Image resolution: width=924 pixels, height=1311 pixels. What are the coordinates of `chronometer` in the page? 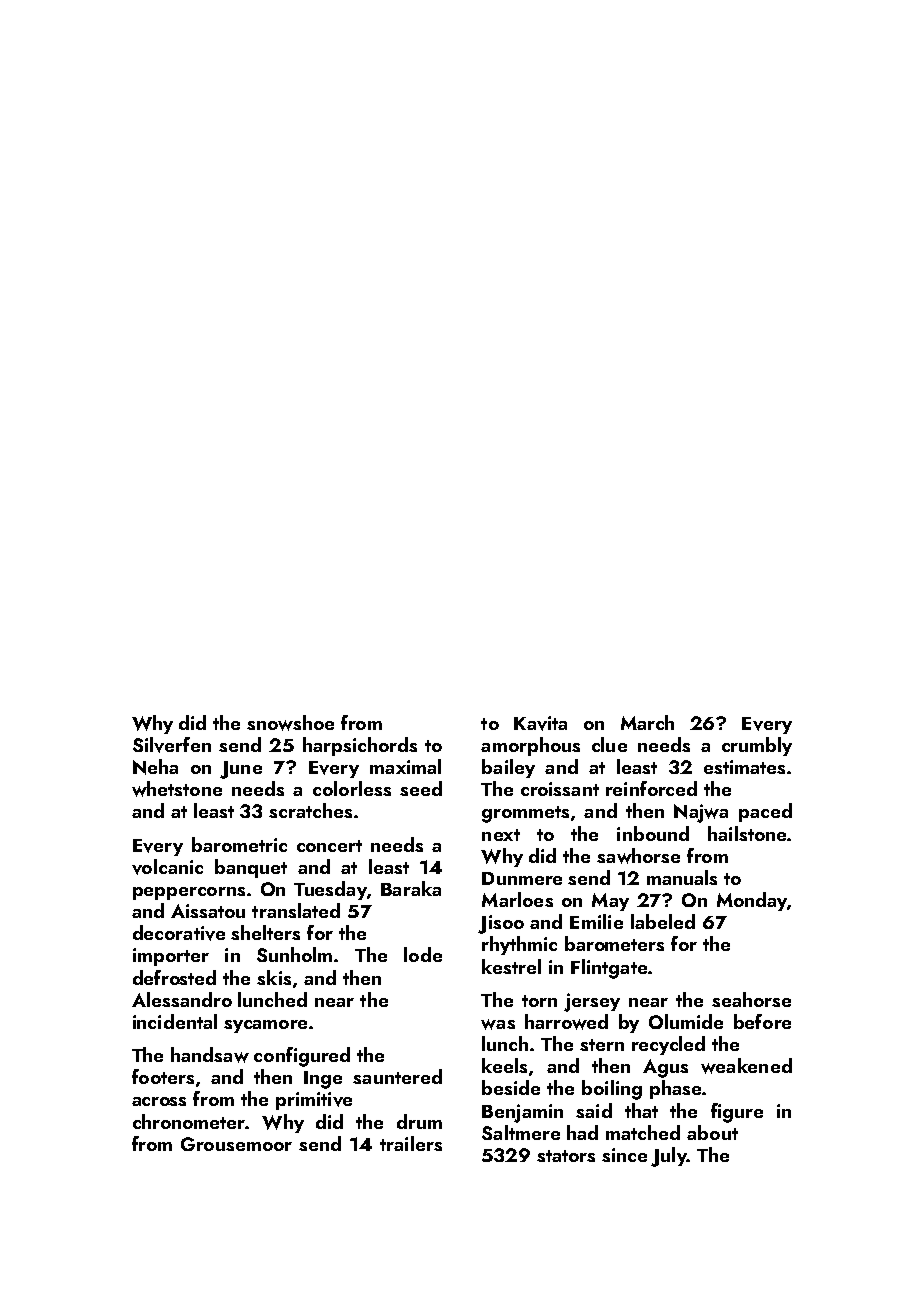 It's located at (189, 1121).
